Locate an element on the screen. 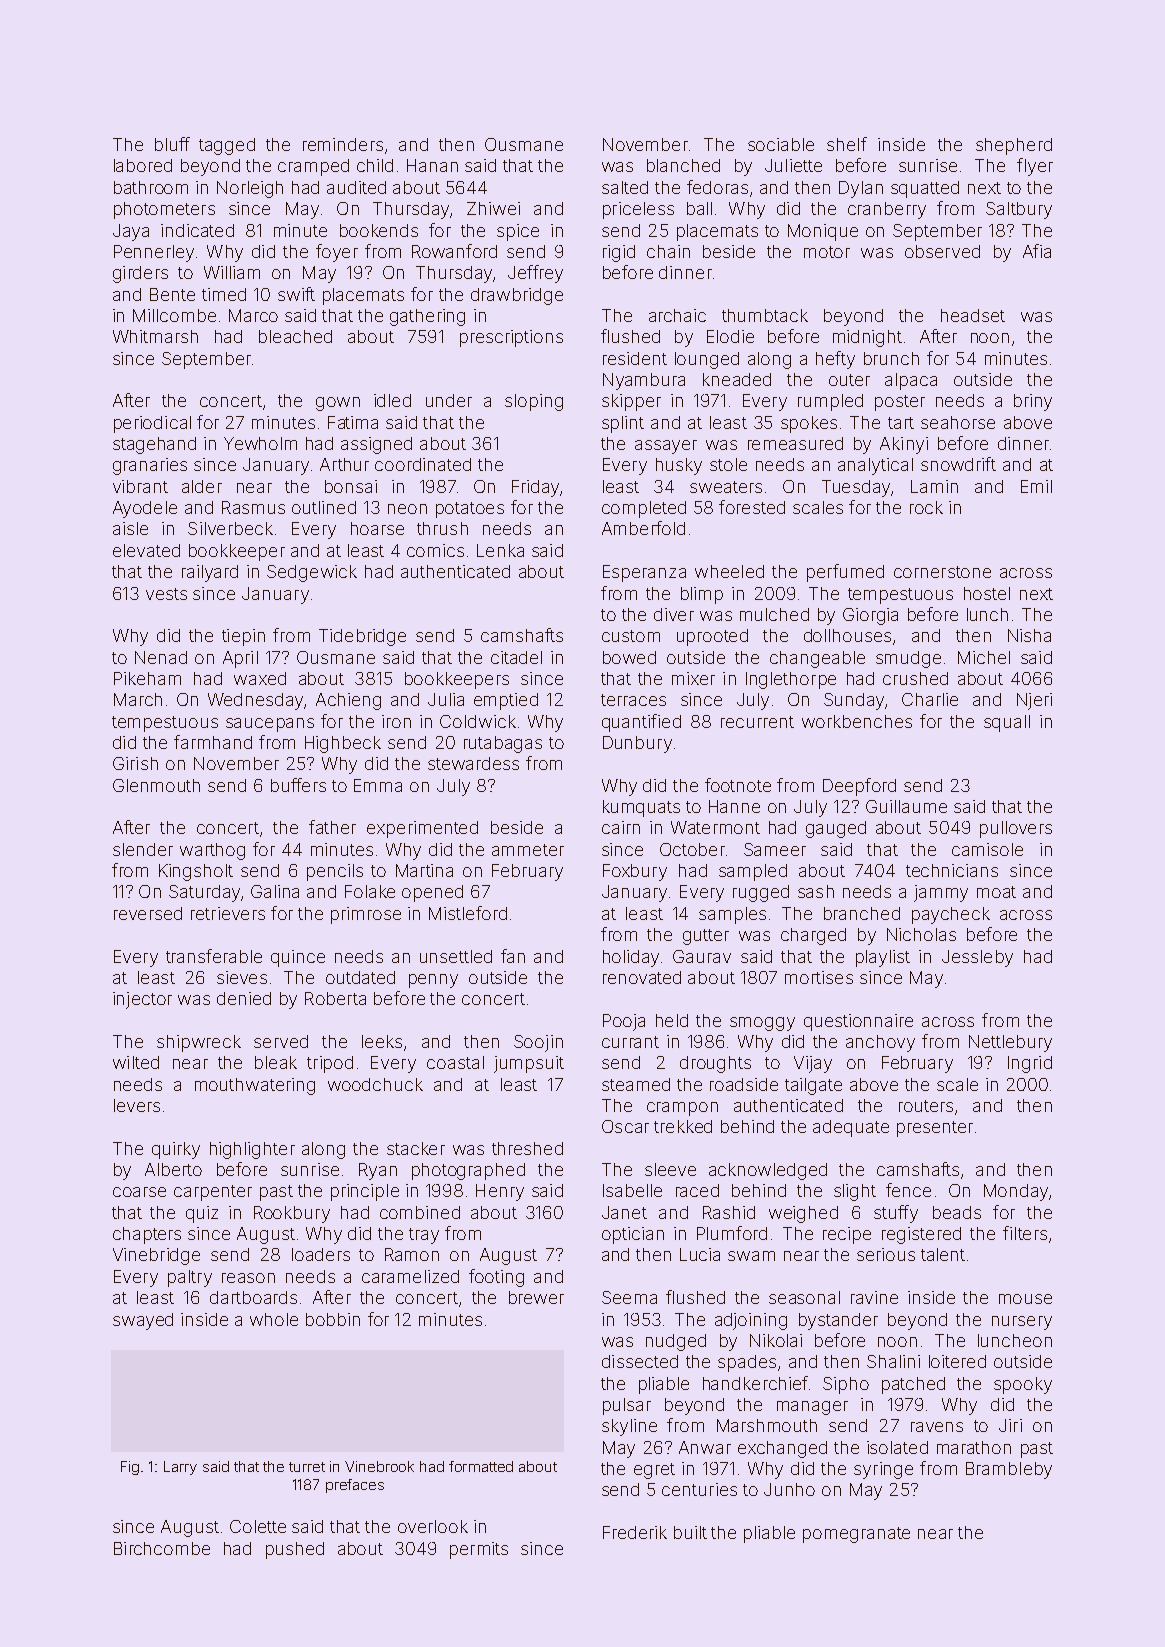 Image resolution: width=1165 pixels, height=1647 pixels. shelf is located at coordinates (847, 144).
